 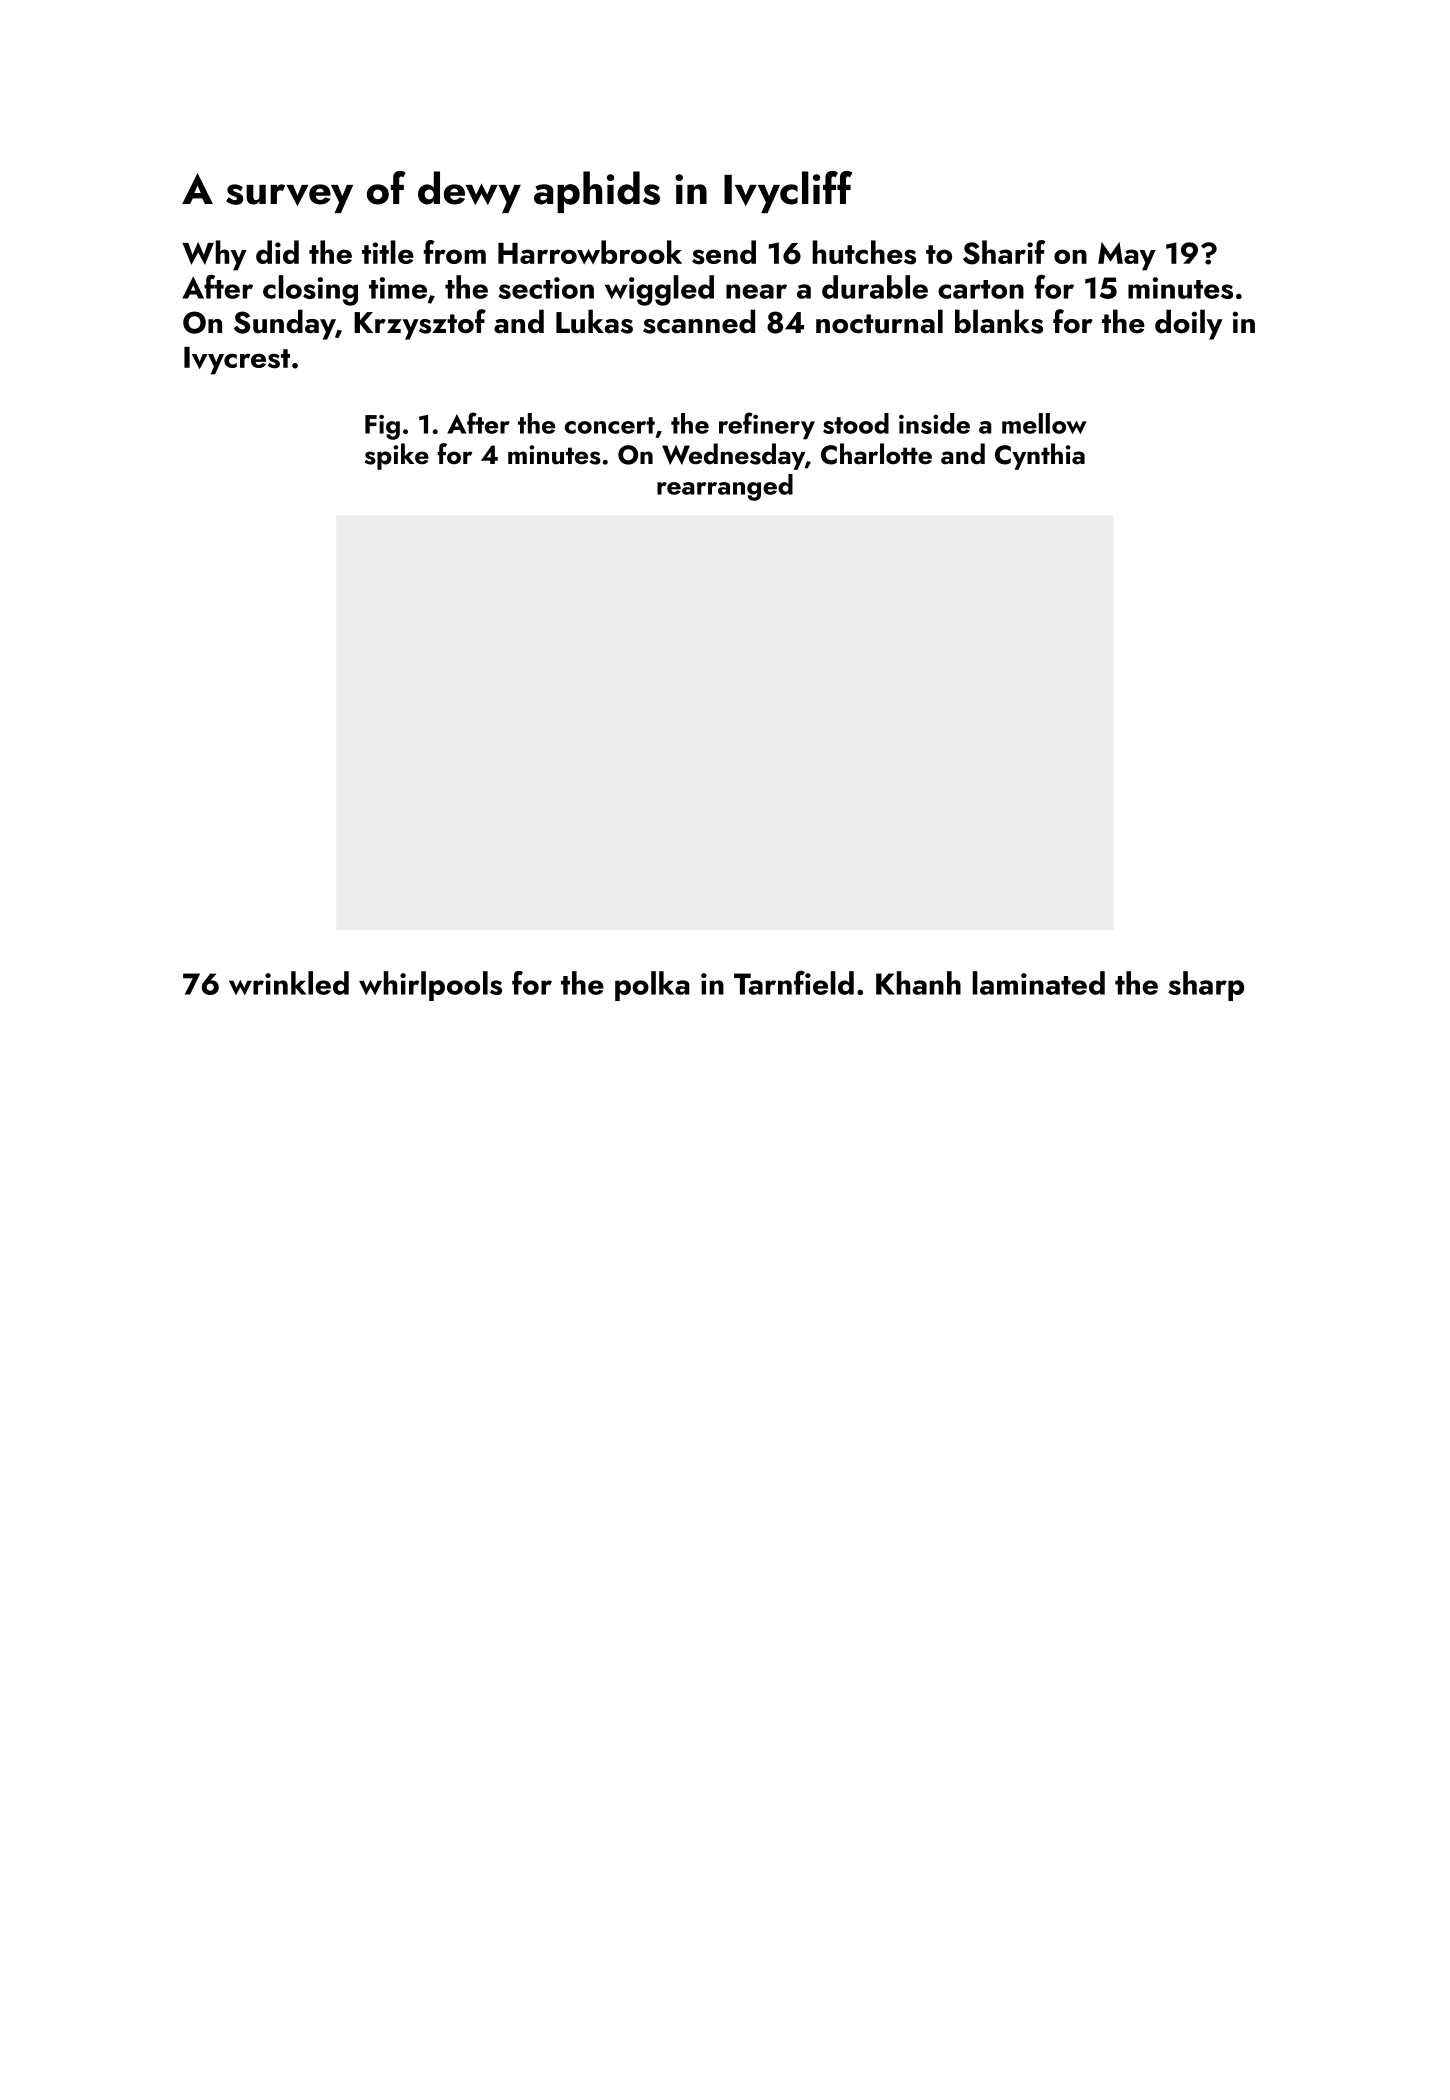 I want to click on Sunday, so click(x=284, y=324).
